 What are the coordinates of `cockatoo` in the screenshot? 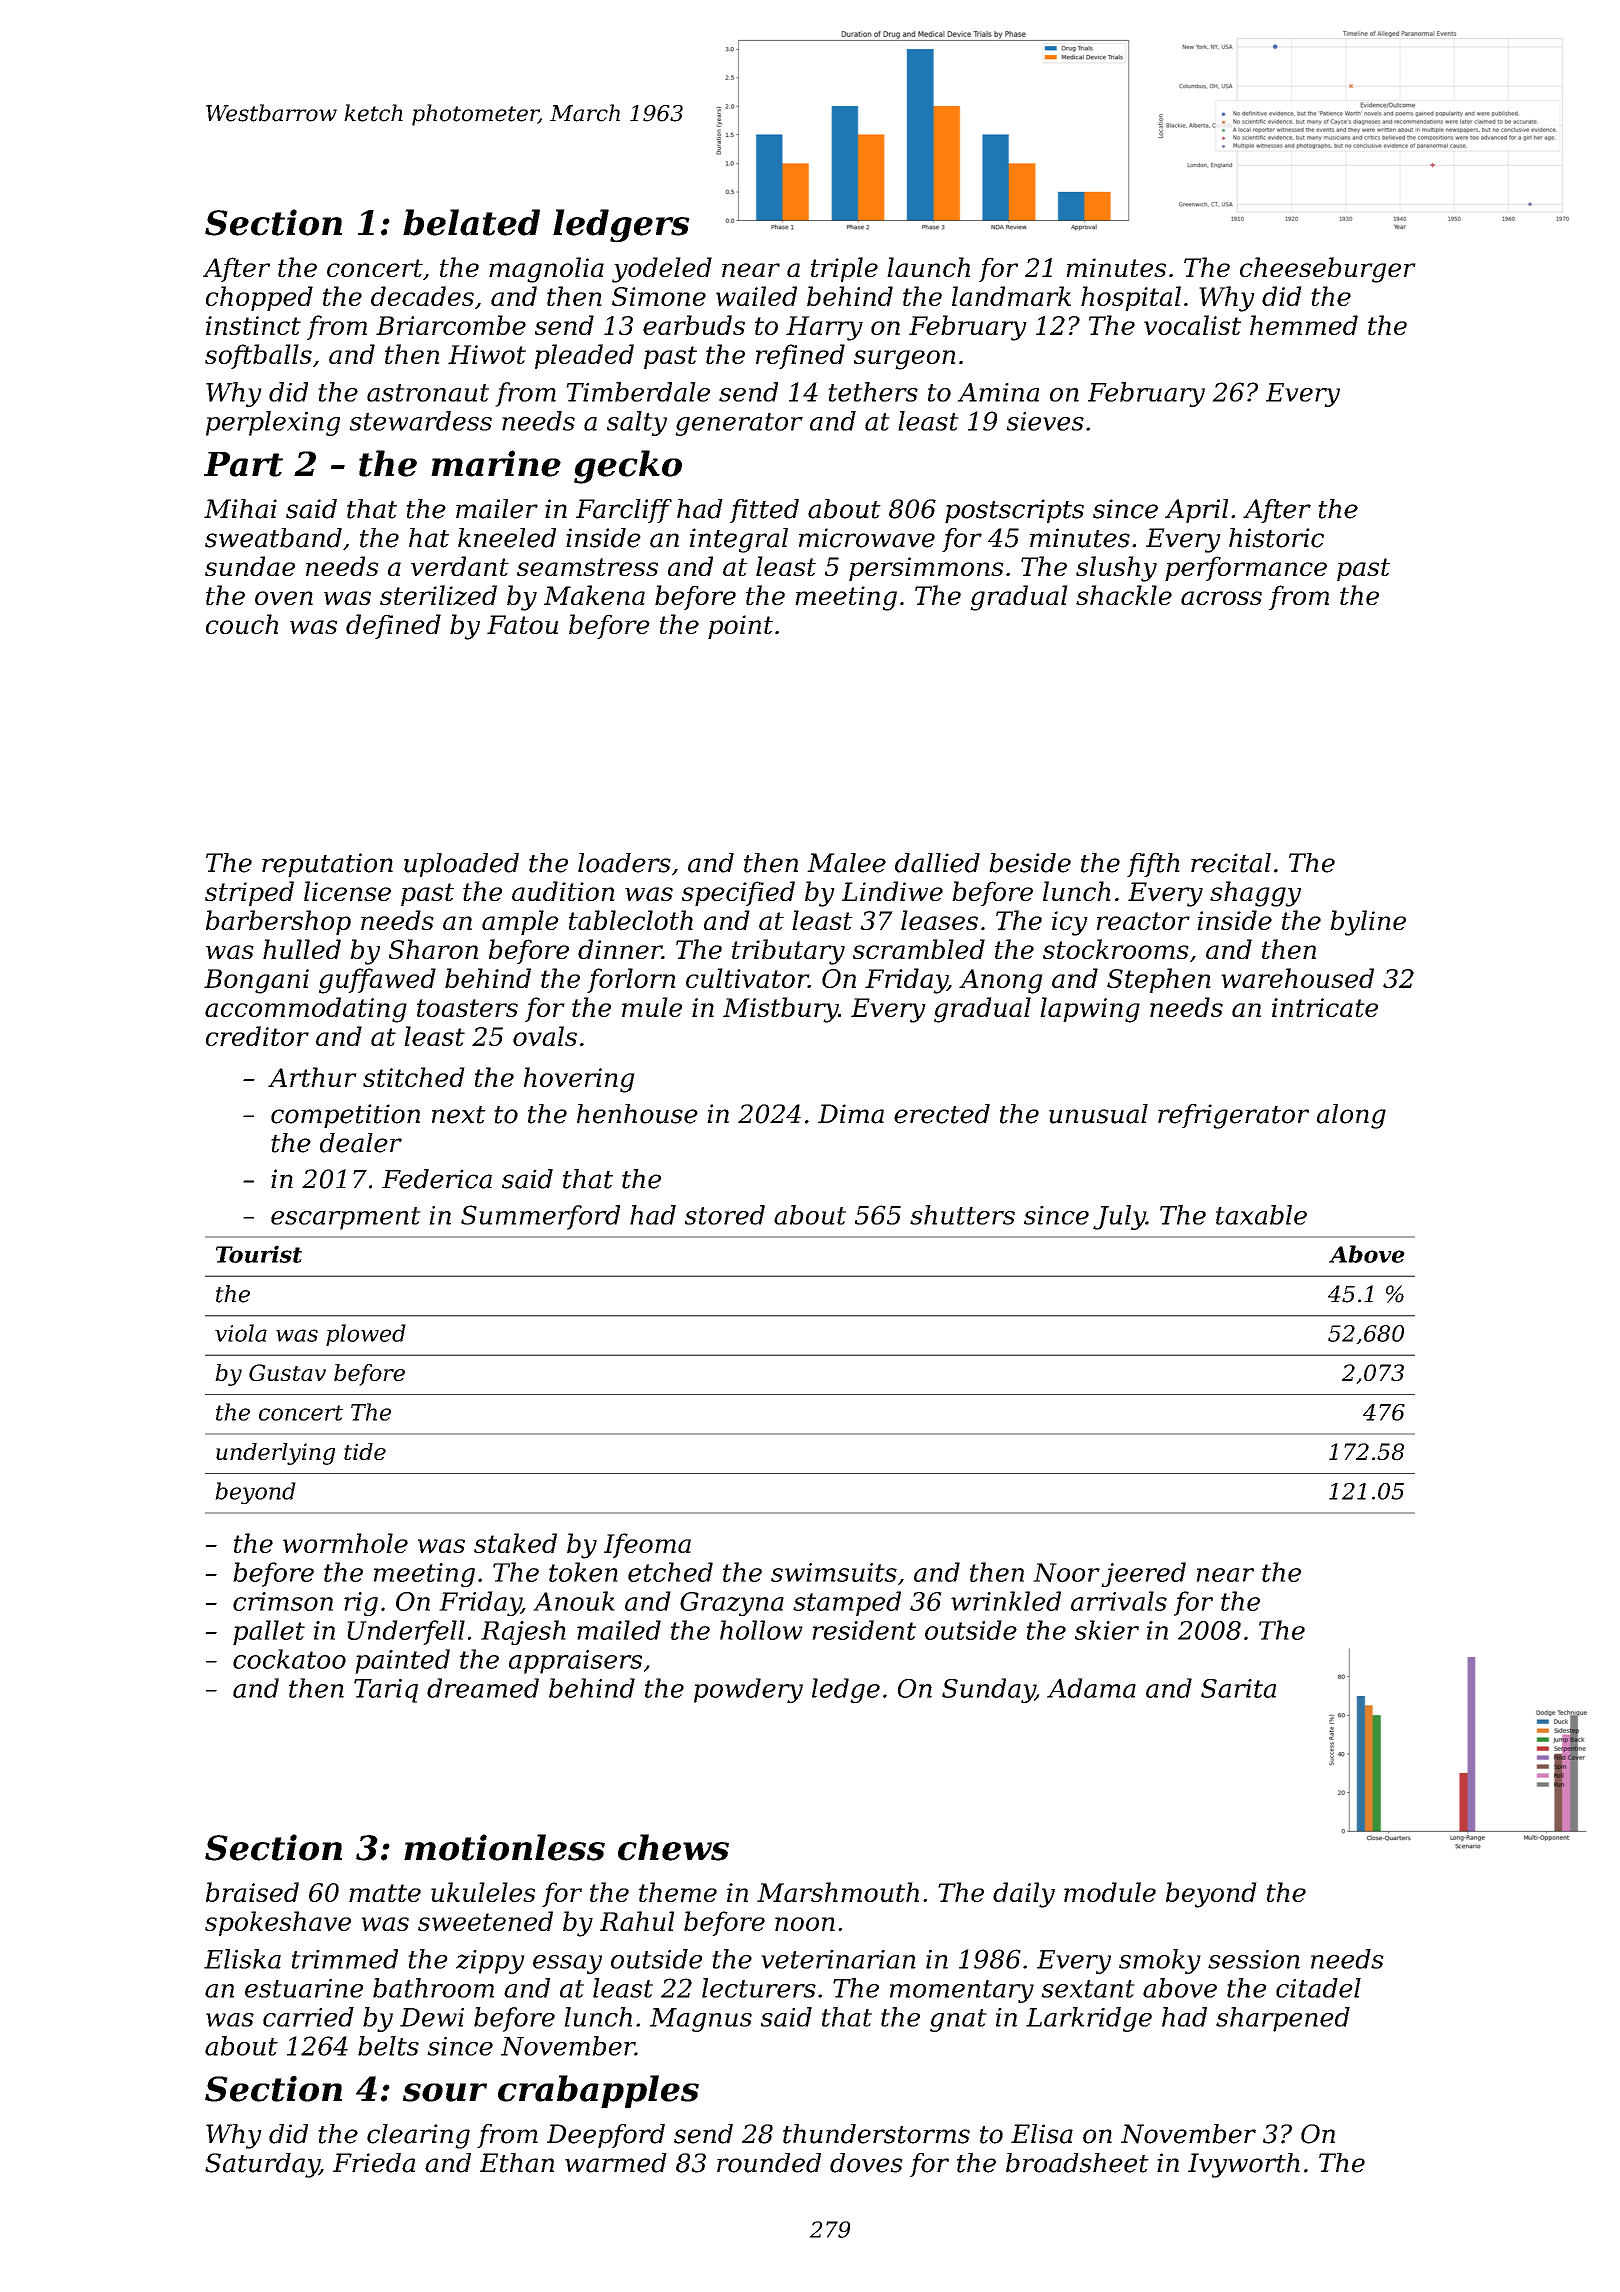 It's located at (289, 1659).
